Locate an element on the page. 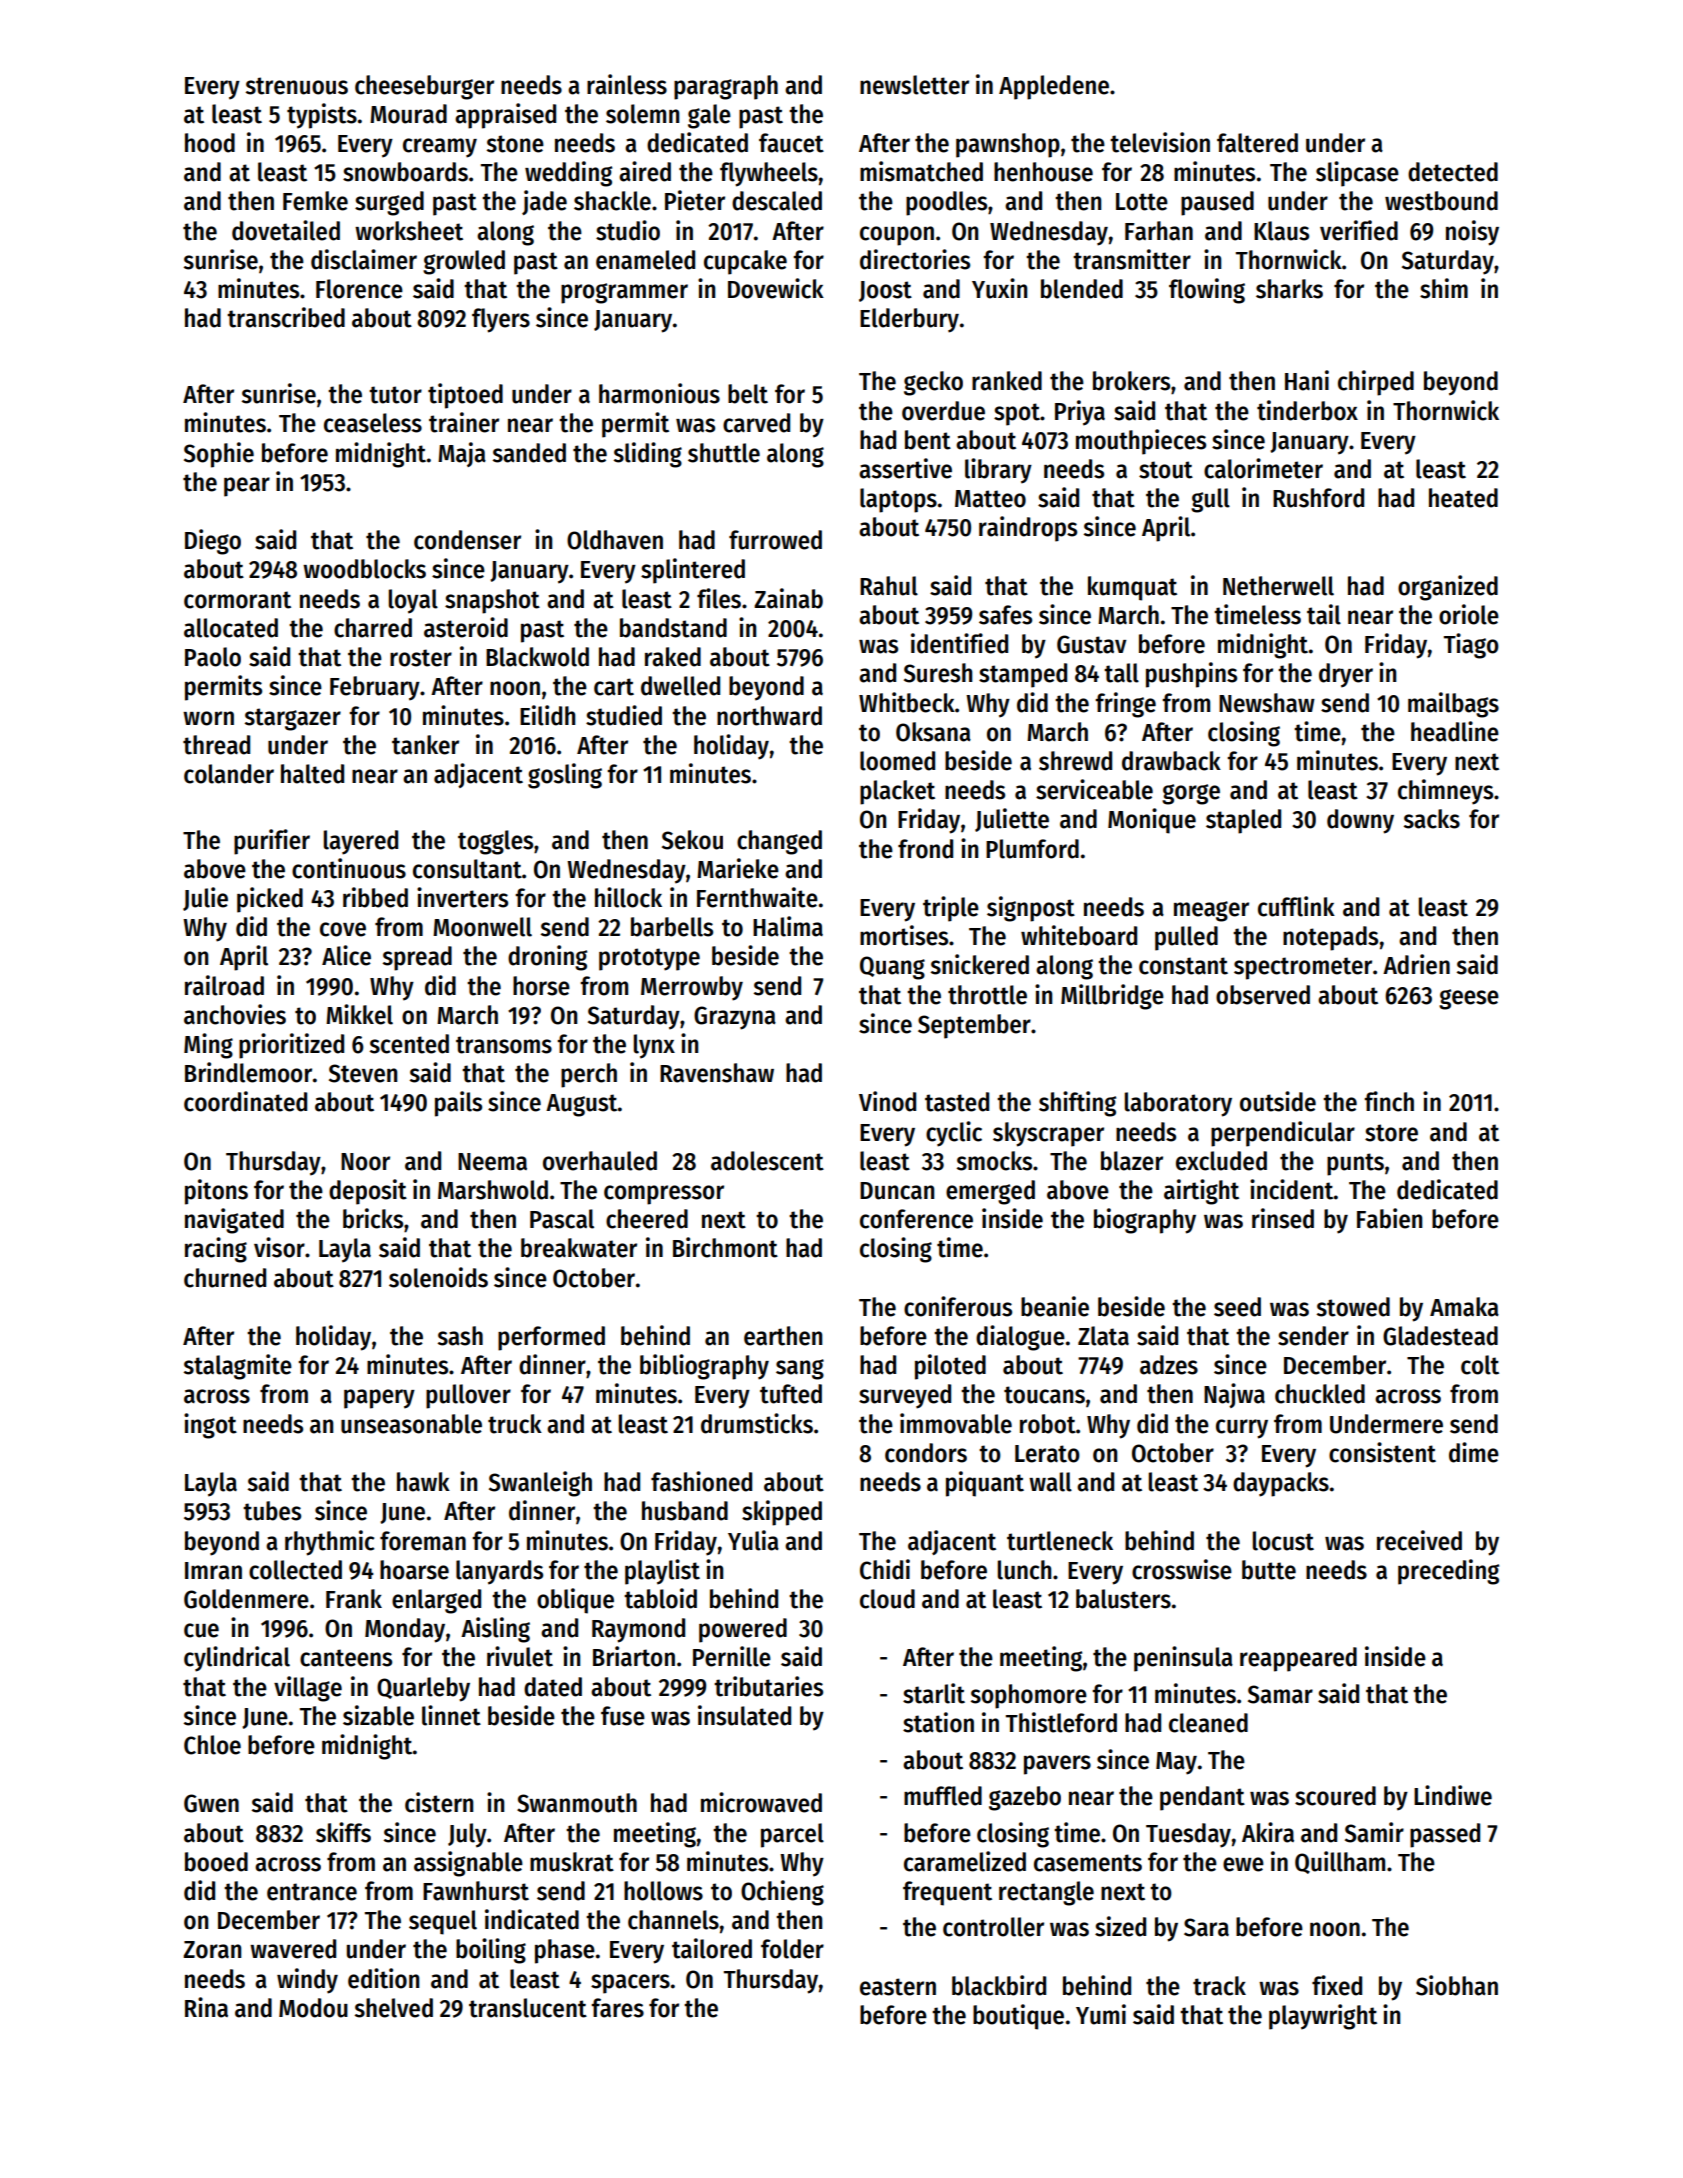 The image size is (1683, 2178). cleaned is located at coordinates (1208, 1723).
